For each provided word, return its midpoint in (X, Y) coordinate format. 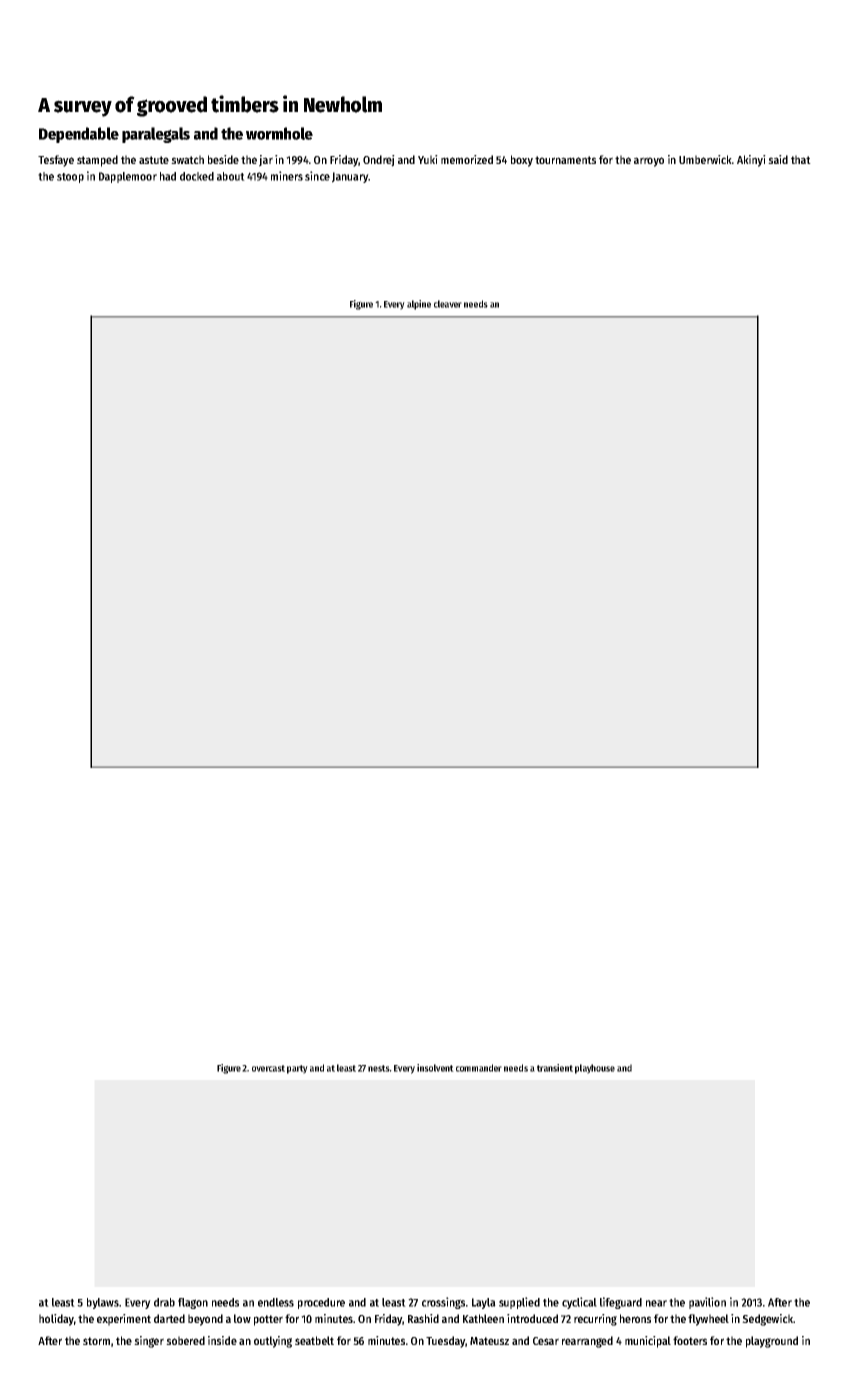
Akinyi (751, 161)
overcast (268, 1068)
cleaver (448, 304)
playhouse (595, 1069)
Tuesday (445, 1342)
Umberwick (705, 159)
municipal (648, 1342)
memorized (467, 159)
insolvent (435, 1068)
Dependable (79, 135)
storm (96, 1341)
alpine (419, 305)
